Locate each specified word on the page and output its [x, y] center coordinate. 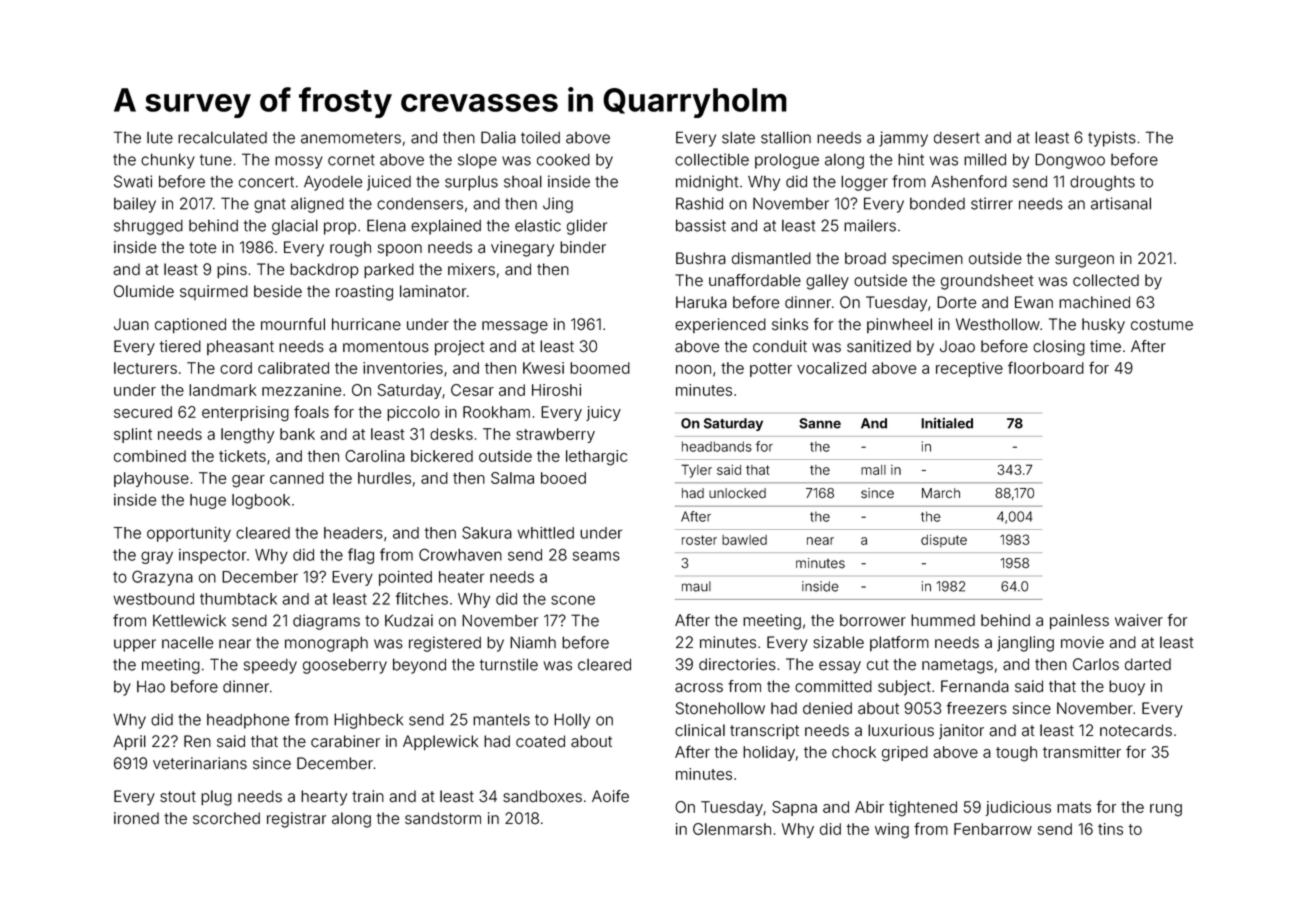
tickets [242, 456]
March [941, 493]
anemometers [351, 138]
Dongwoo [1070, 161]
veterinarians [200, 763]
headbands [717, 446]
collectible [712, 159]
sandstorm [443, 818]
